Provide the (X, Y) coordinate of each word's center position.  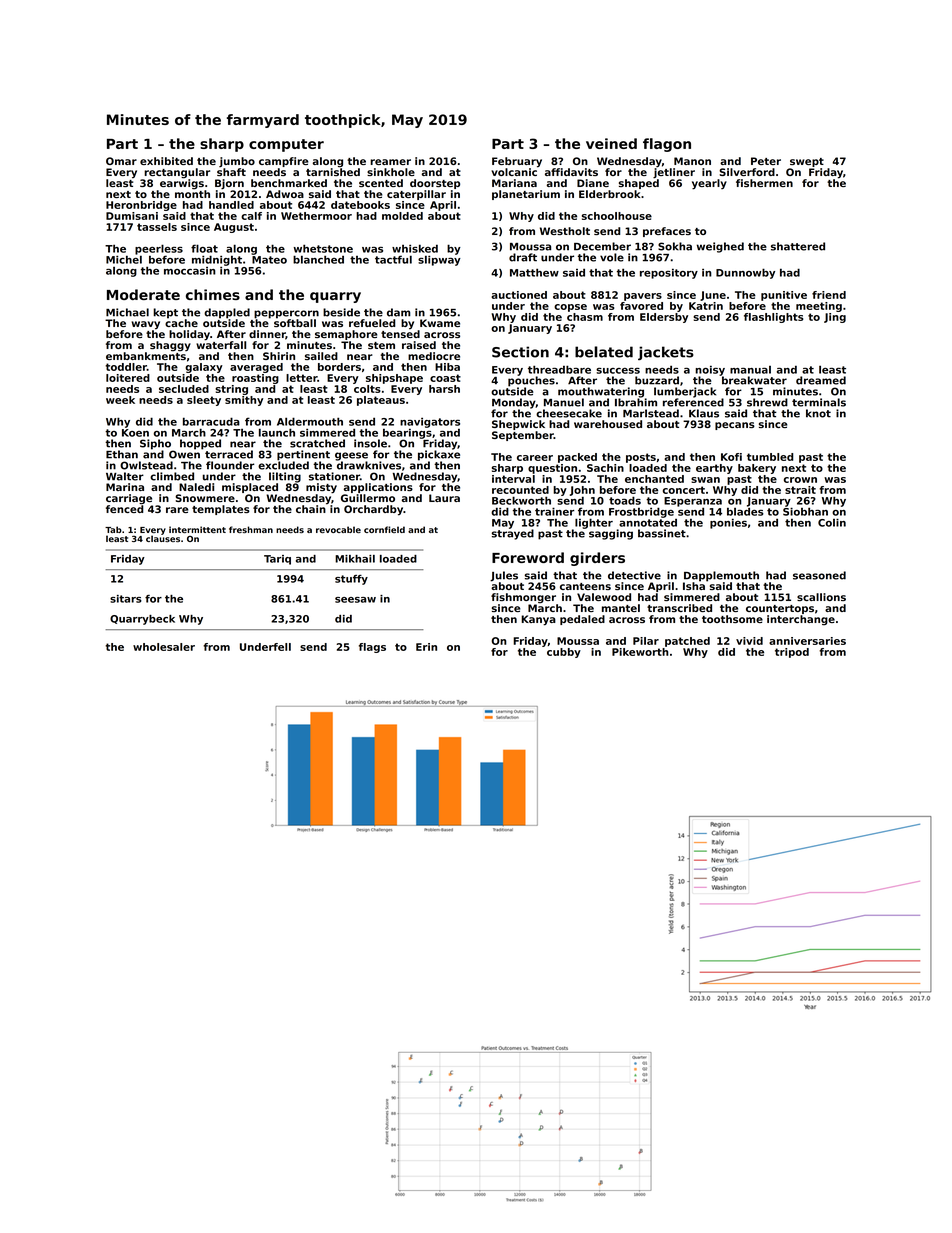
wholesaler (164, 647)
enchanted (654, 479)
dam (399, 312)
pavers (643, 297)
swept (807, 162)
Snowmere (205, 498)
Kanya (538, 620)
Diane (593, 183)
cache (181, 323)
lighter (594, 523)
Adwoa (285, 194)
